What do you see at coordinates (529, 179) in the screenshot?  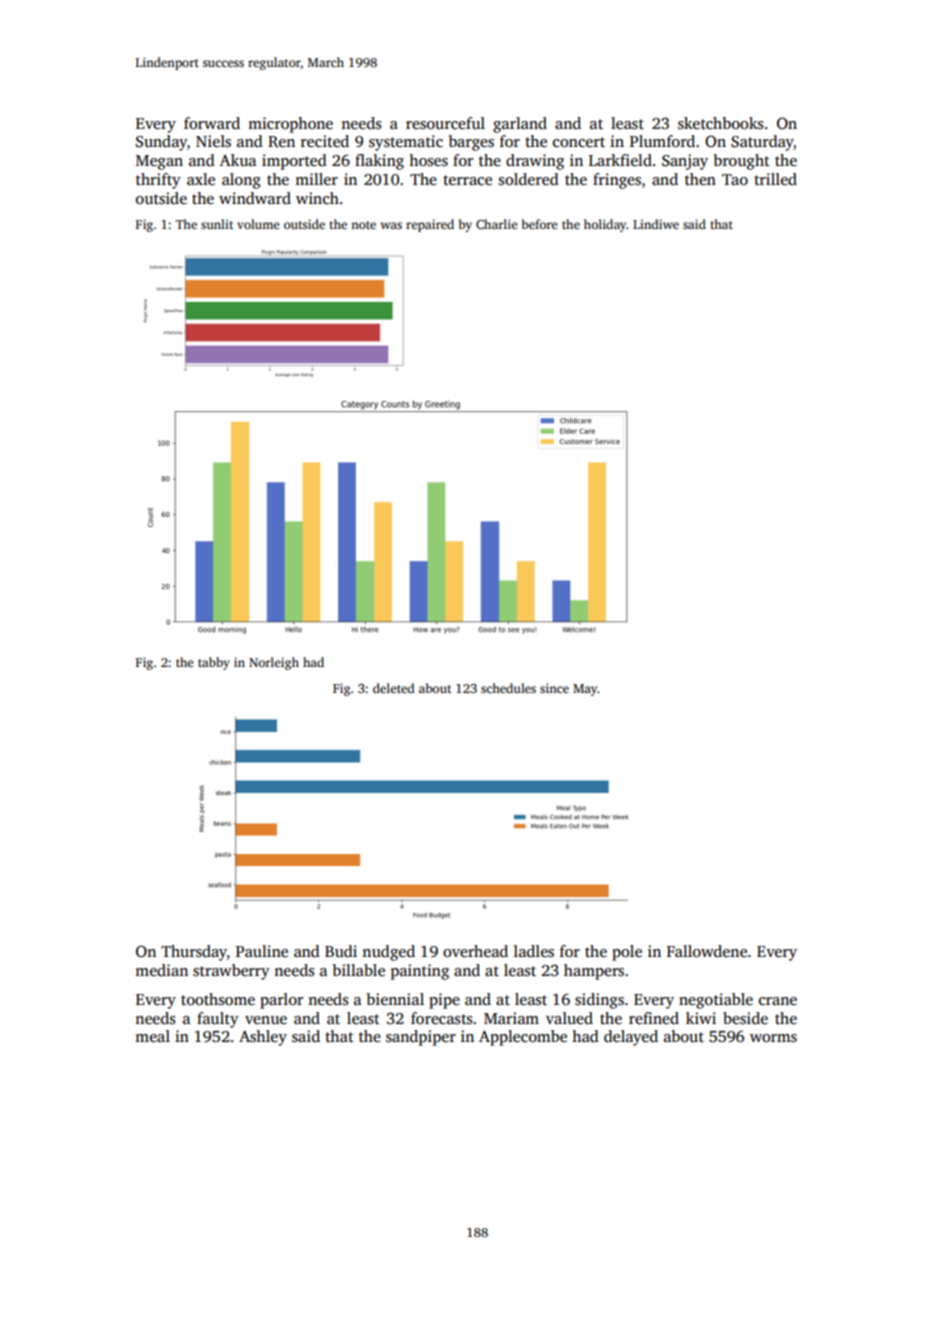 I see `soldered` at bounding box center [529, 179].
